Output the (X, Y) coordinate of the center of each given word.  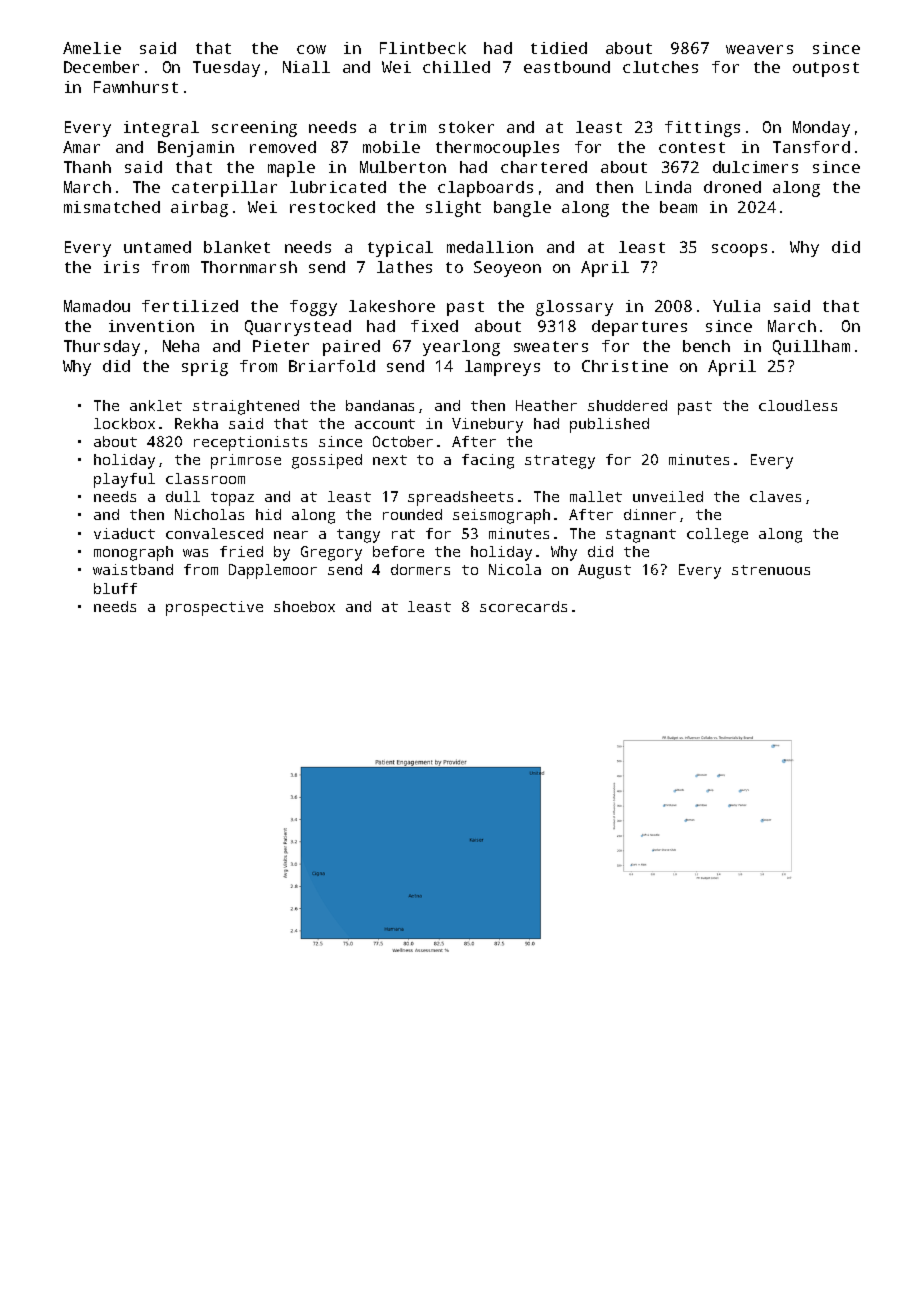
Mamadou (97, 306)
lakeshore (392, 306)
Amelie (92, 48)
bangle (522, 209)
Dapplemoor (273, 571)
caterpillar (224, 189)
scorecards (523, 606)
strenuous (771, 570)
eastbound (567, 67)
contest (692, 147)
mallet (596, 496)
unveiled (668, 496)
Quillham (811, 347)
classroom (205, 478)
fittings (702, 129)
